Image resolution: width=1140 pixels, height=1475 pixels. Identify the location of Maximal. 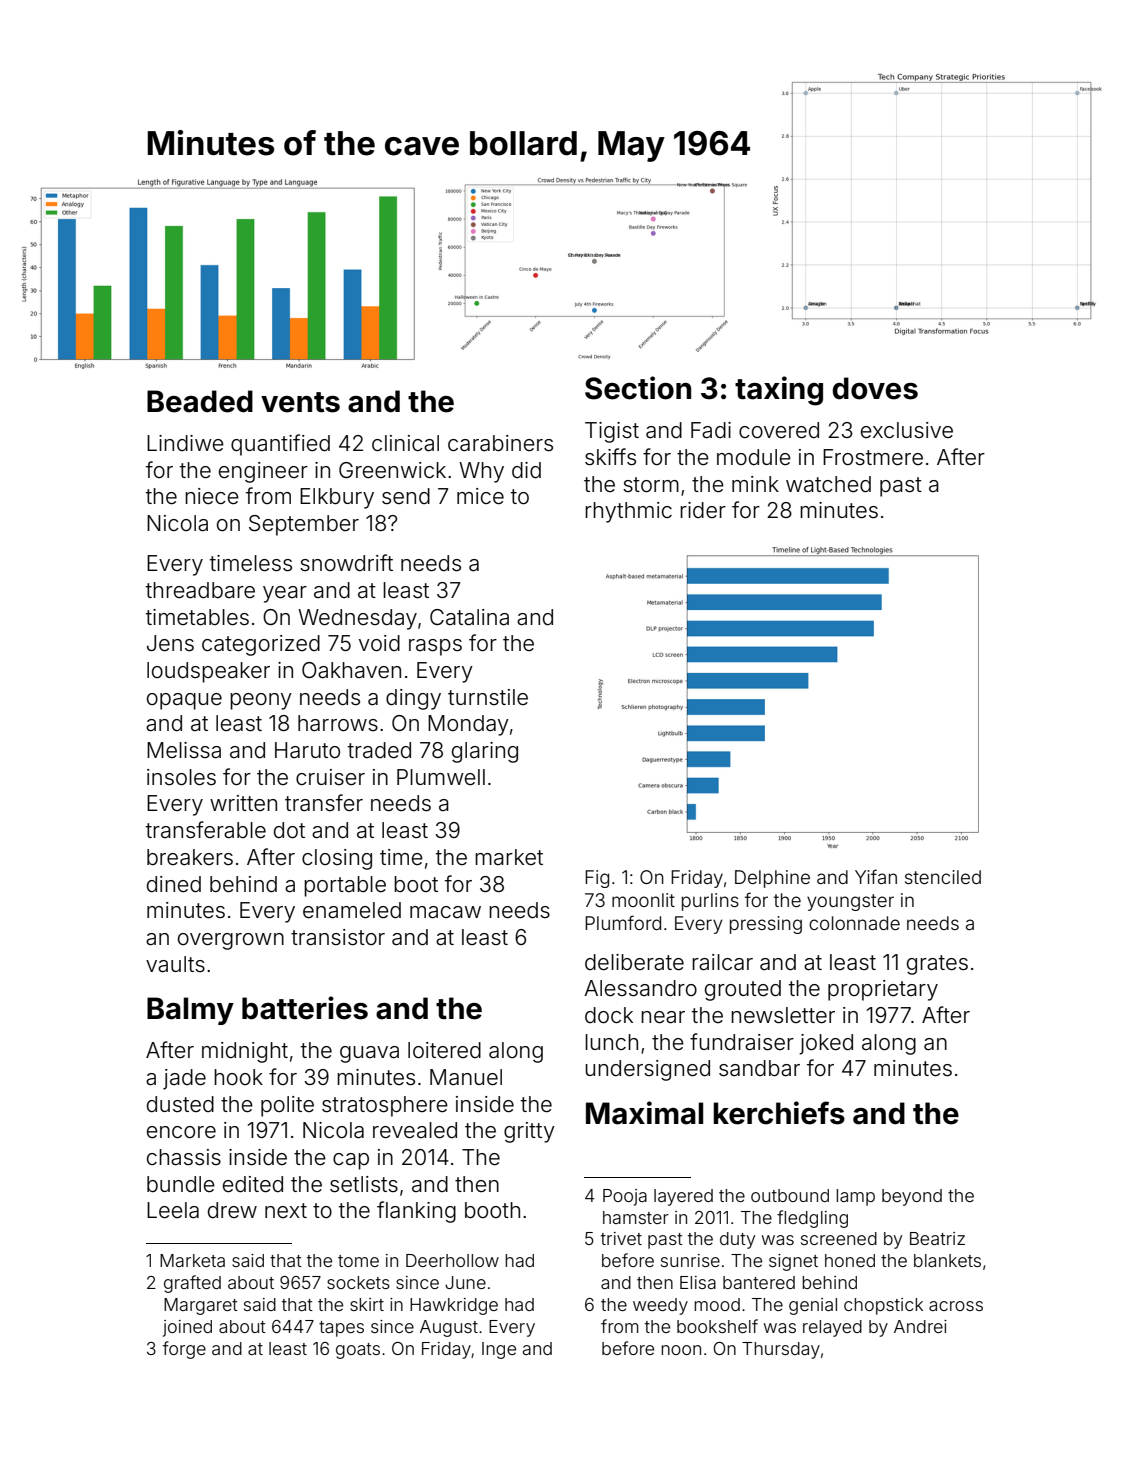
(644, 1113).
